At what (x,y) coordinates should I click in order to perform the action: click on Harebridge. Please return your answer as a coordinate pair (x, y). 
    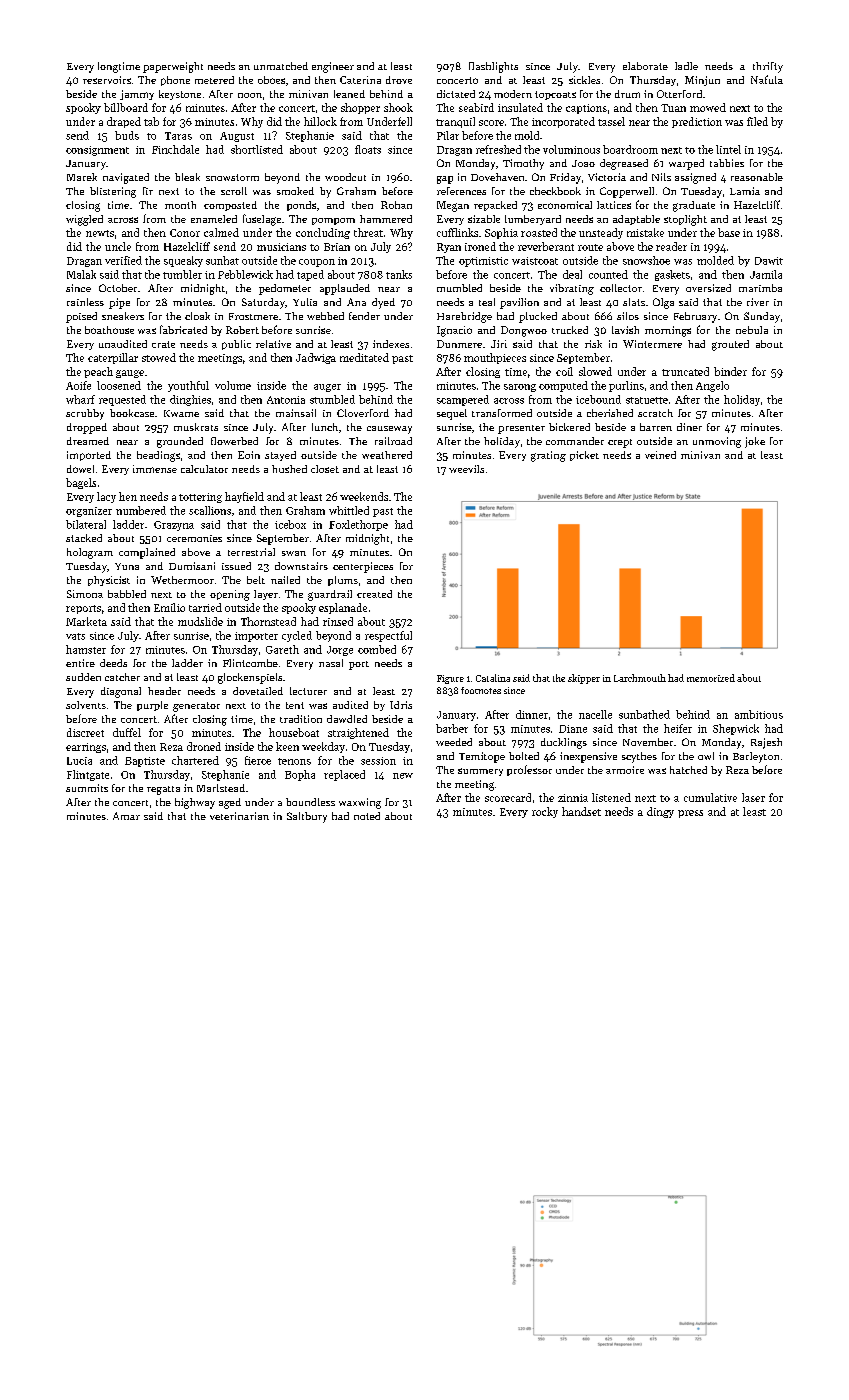
    Looking at the image, I should click on (464, 317).
